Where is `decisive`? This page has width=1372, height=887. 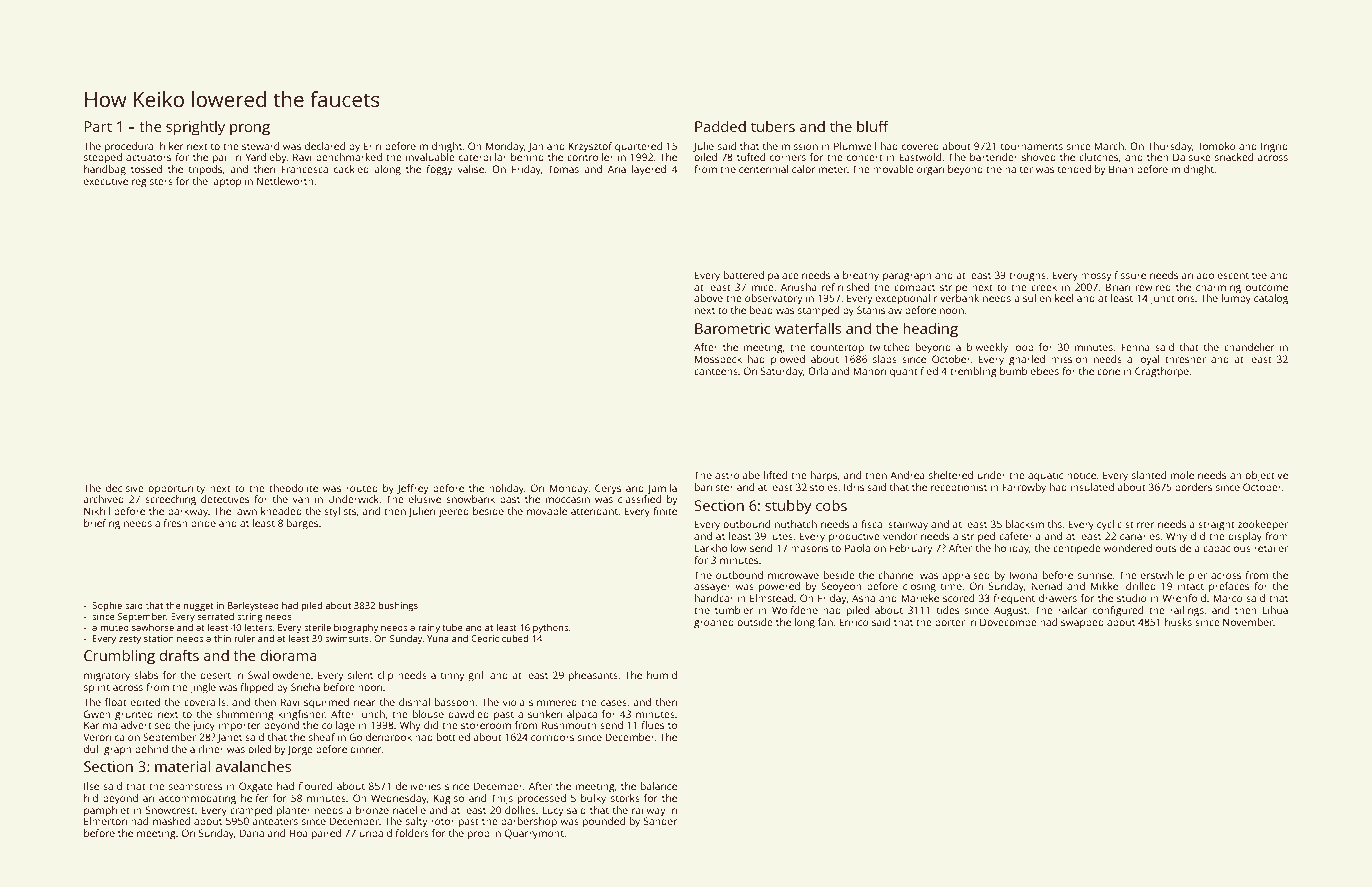 decisive is located at coordinates (125, 488).
